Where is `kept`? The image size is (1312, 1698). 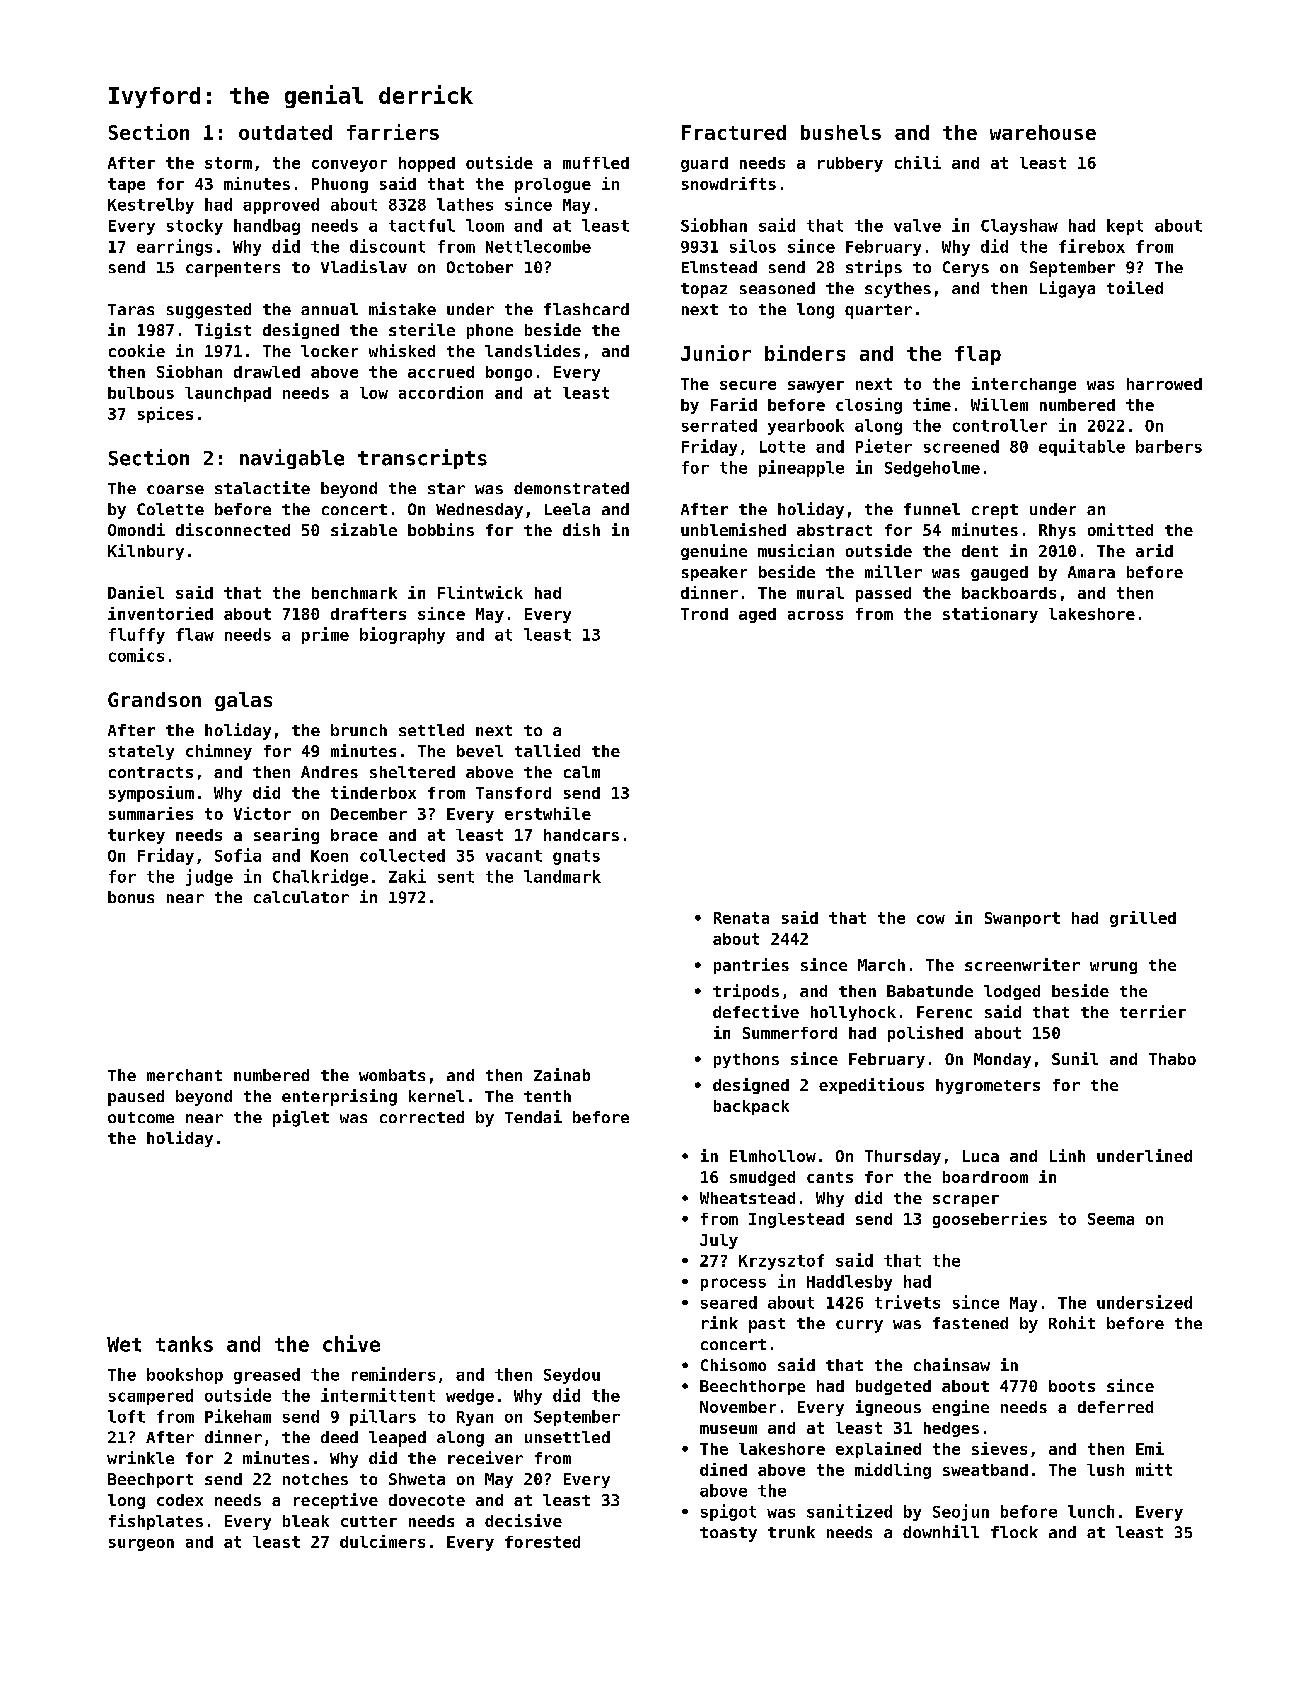
kept is located at coordinates (1125, 227).
